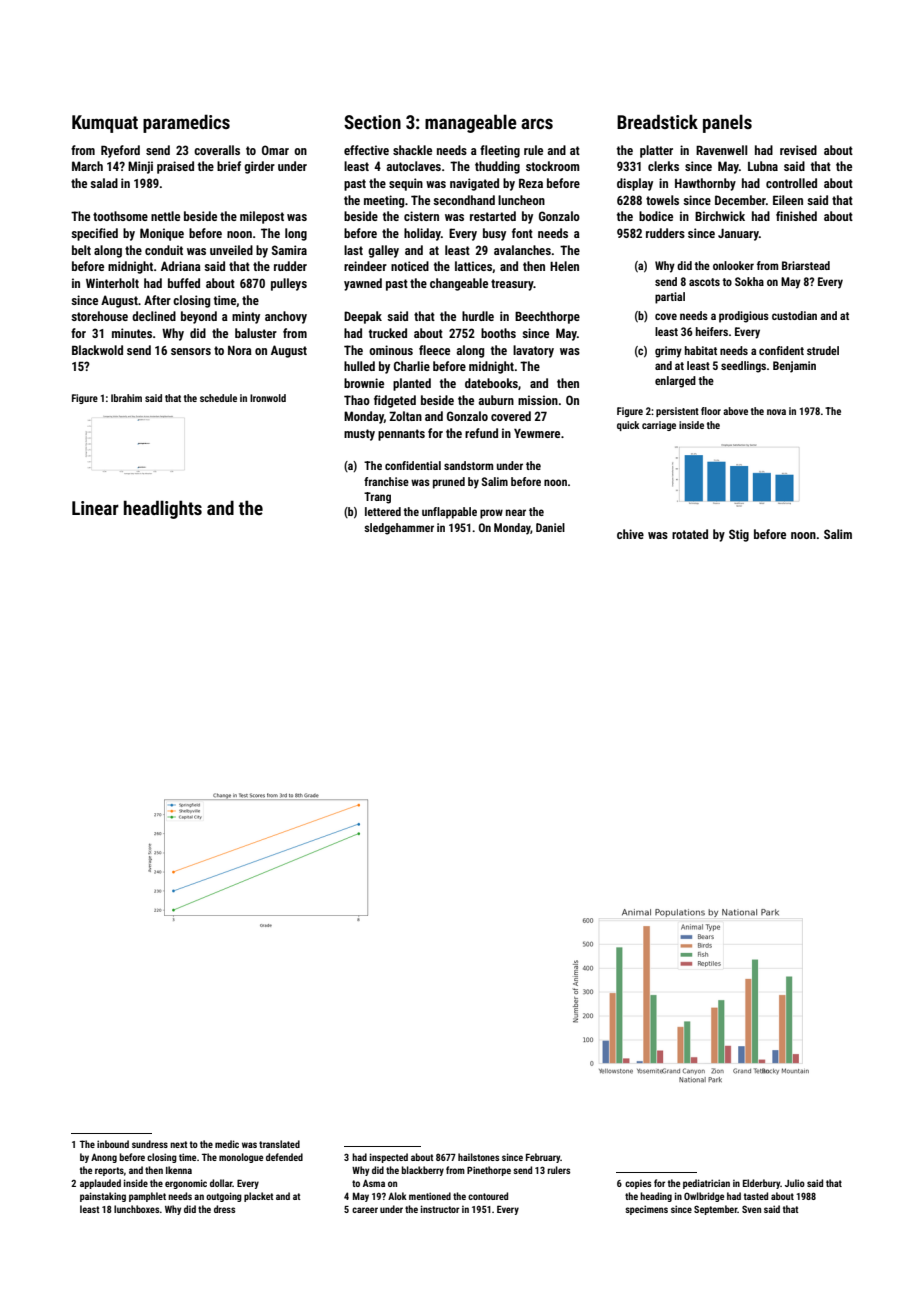 The height and width of the document is (1308, 924). I want to click on Winterholt, so click(112, 283).
